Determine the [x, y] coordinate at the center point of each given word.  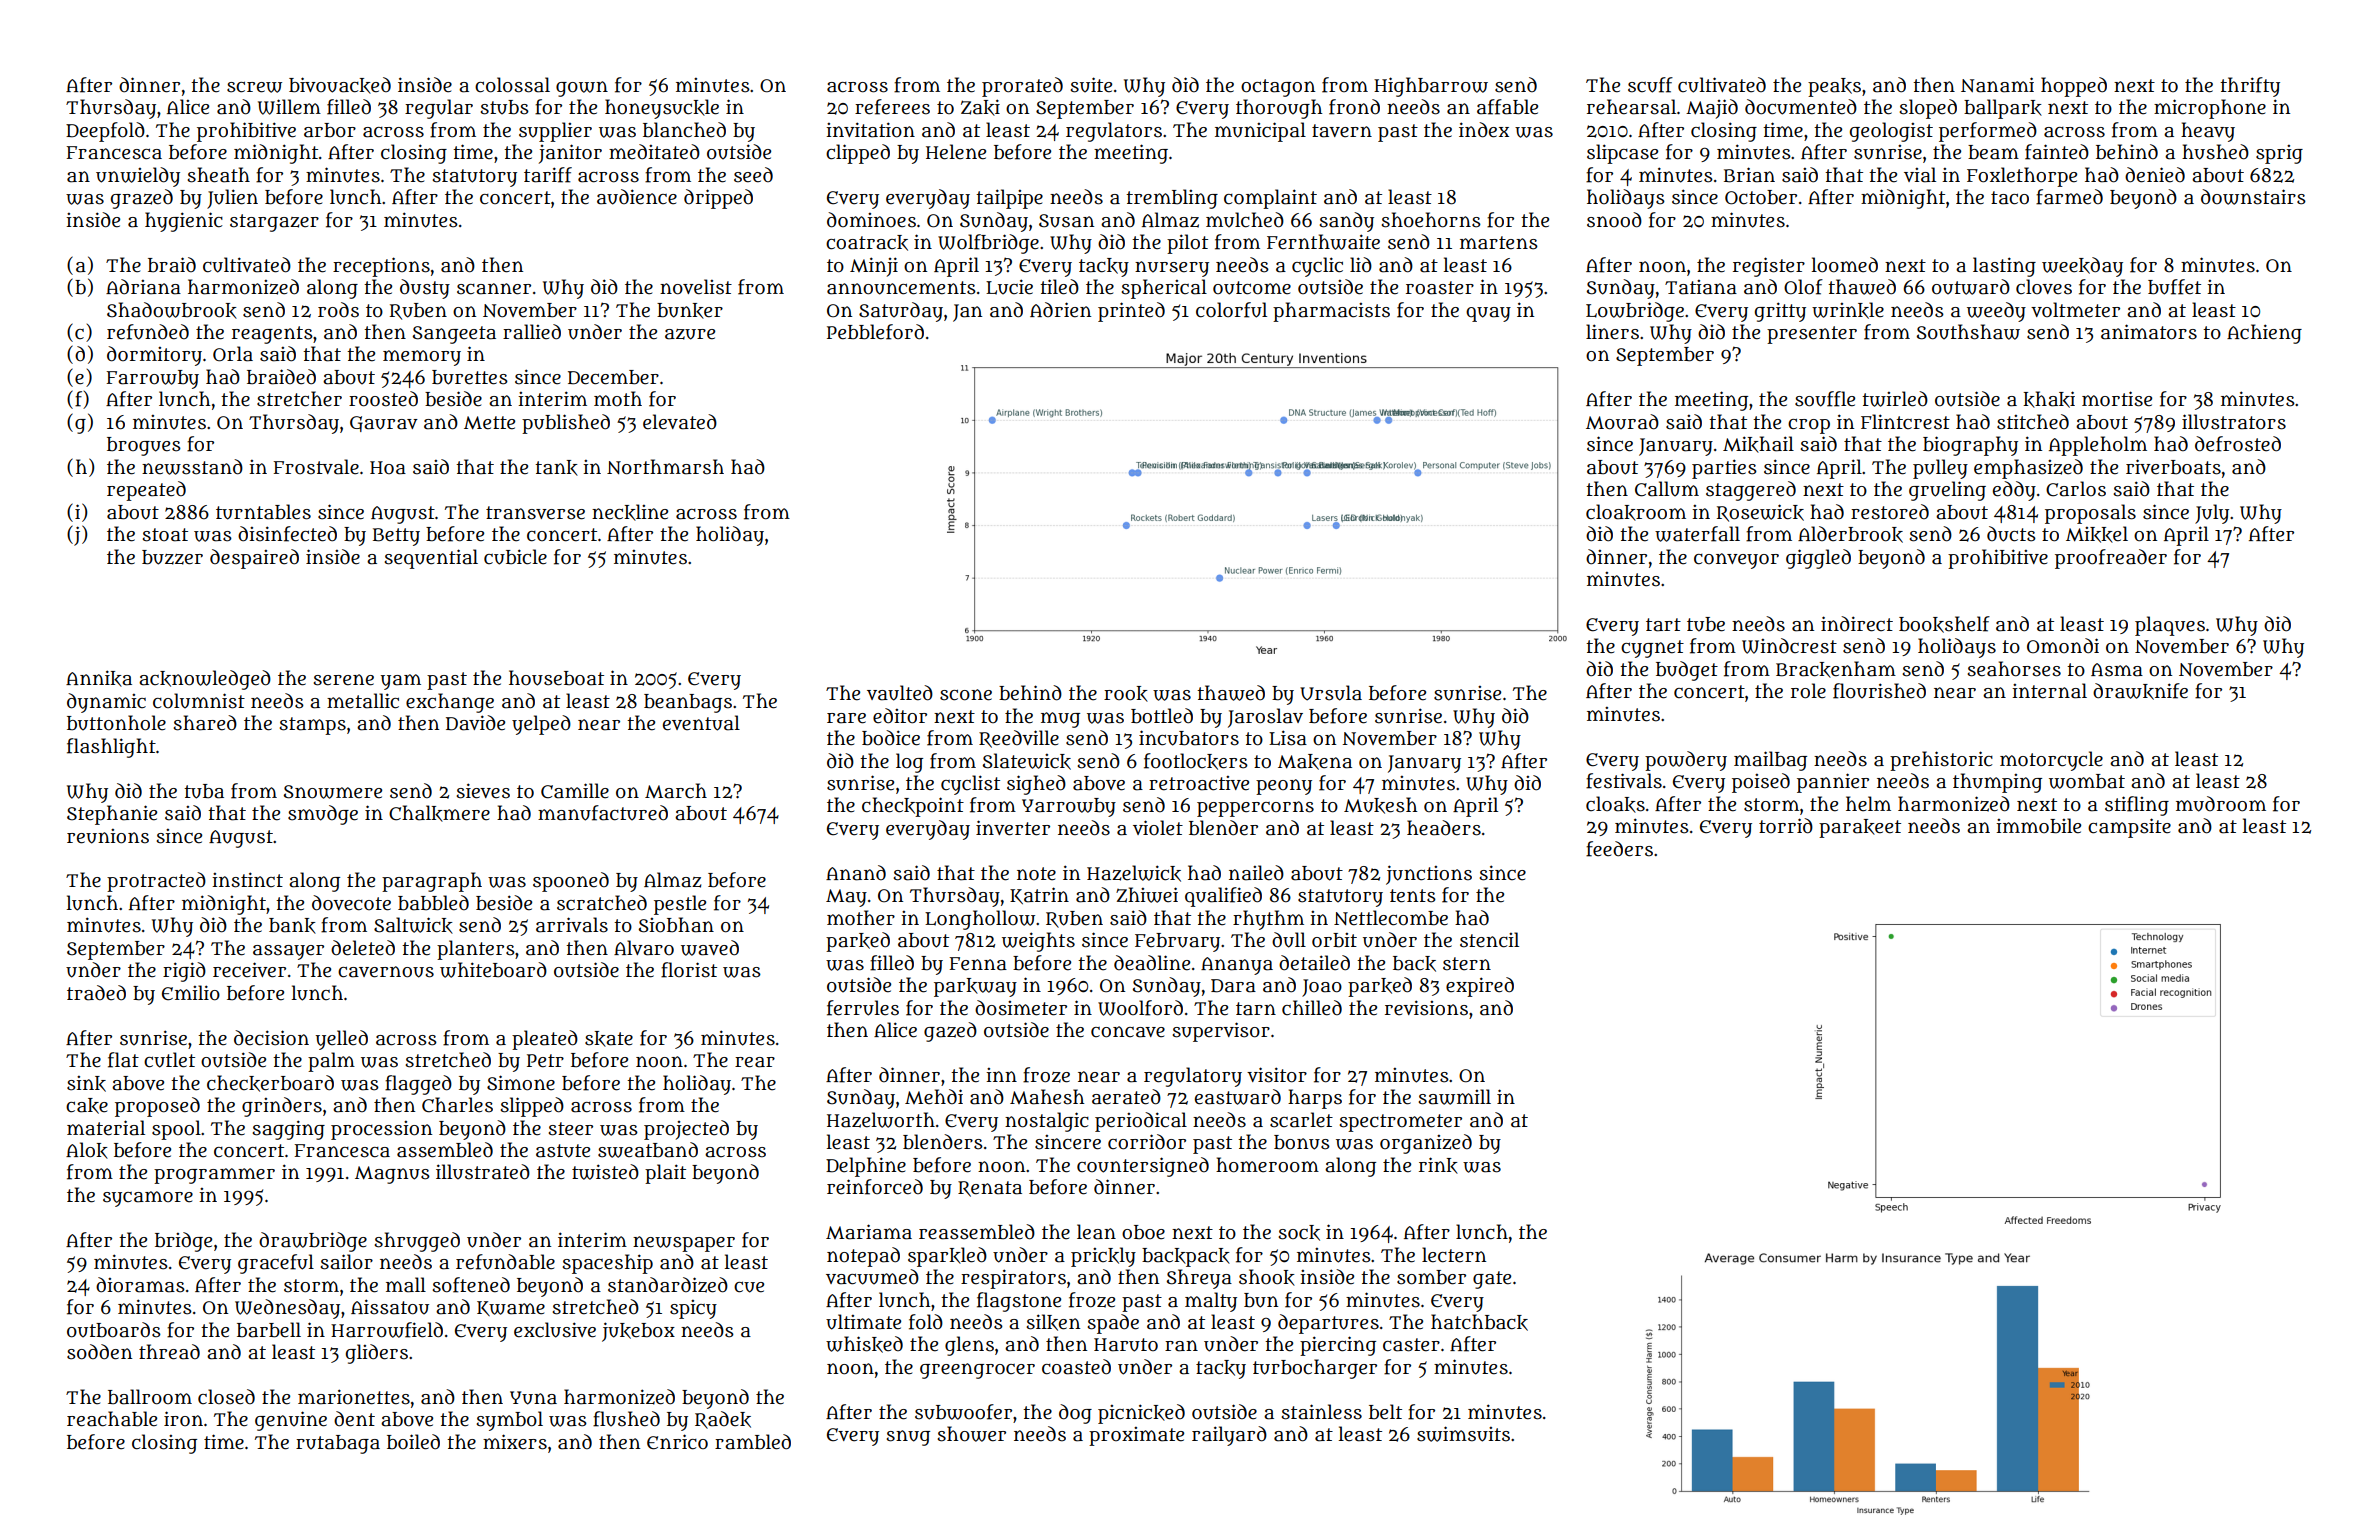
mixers [515, 1442]
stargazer [274, 223]
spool [176, 1130]
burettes [470, 377]
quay [1488, 314]
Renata [990, 1189]
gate [1492, 1280]
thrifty [2250, 87]
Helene [956, 152]
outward [1971, 287]
